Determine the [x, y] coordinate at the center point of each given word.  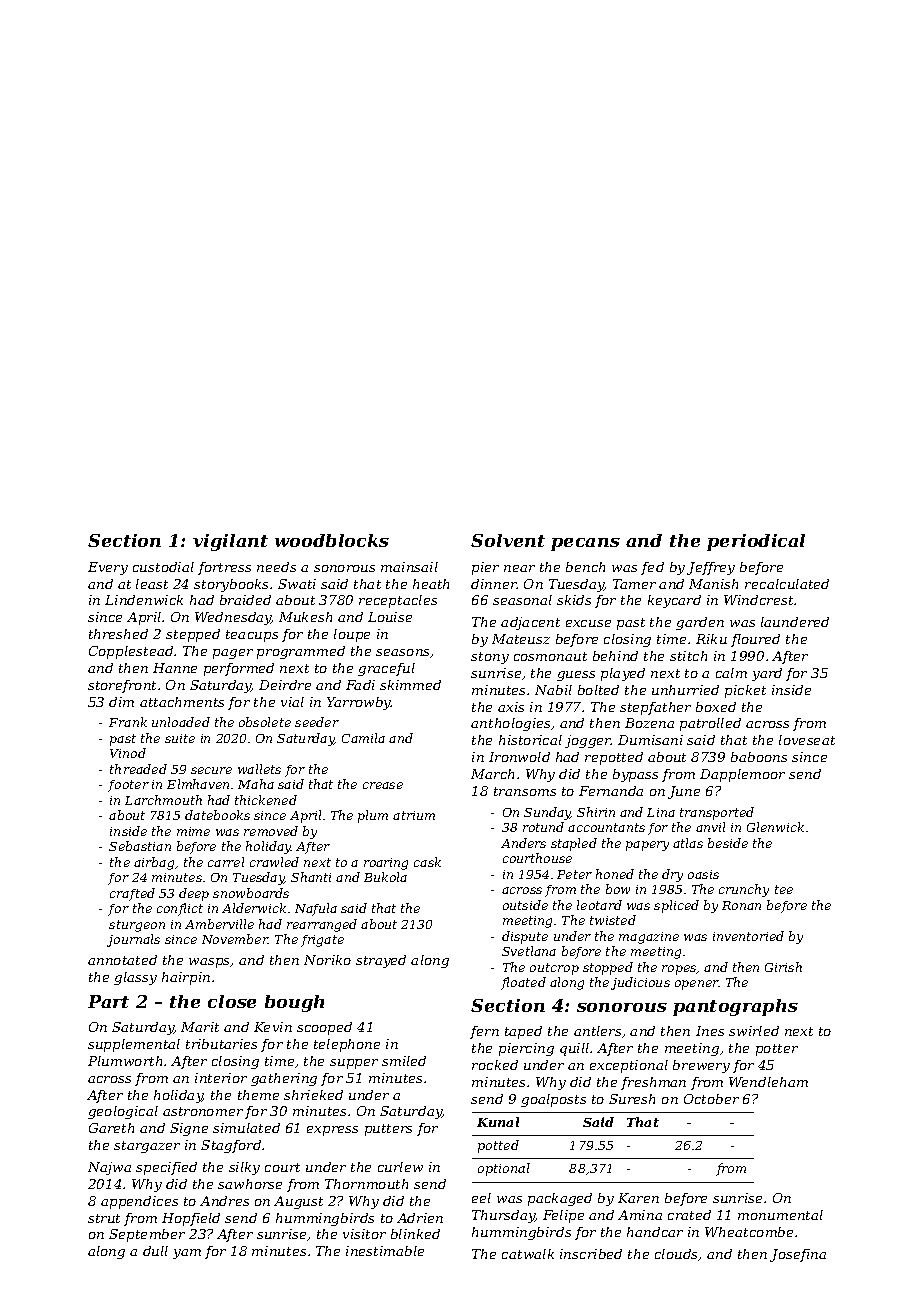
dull [155, 1251]
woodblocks [332, 540]
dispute [525, 937]
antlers [597, 1031]
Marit [200, 1027]
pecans [585, 544]
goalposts [553, 1100]
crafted [132, 894]
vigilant [230, 542]
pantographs [735, 1007]
